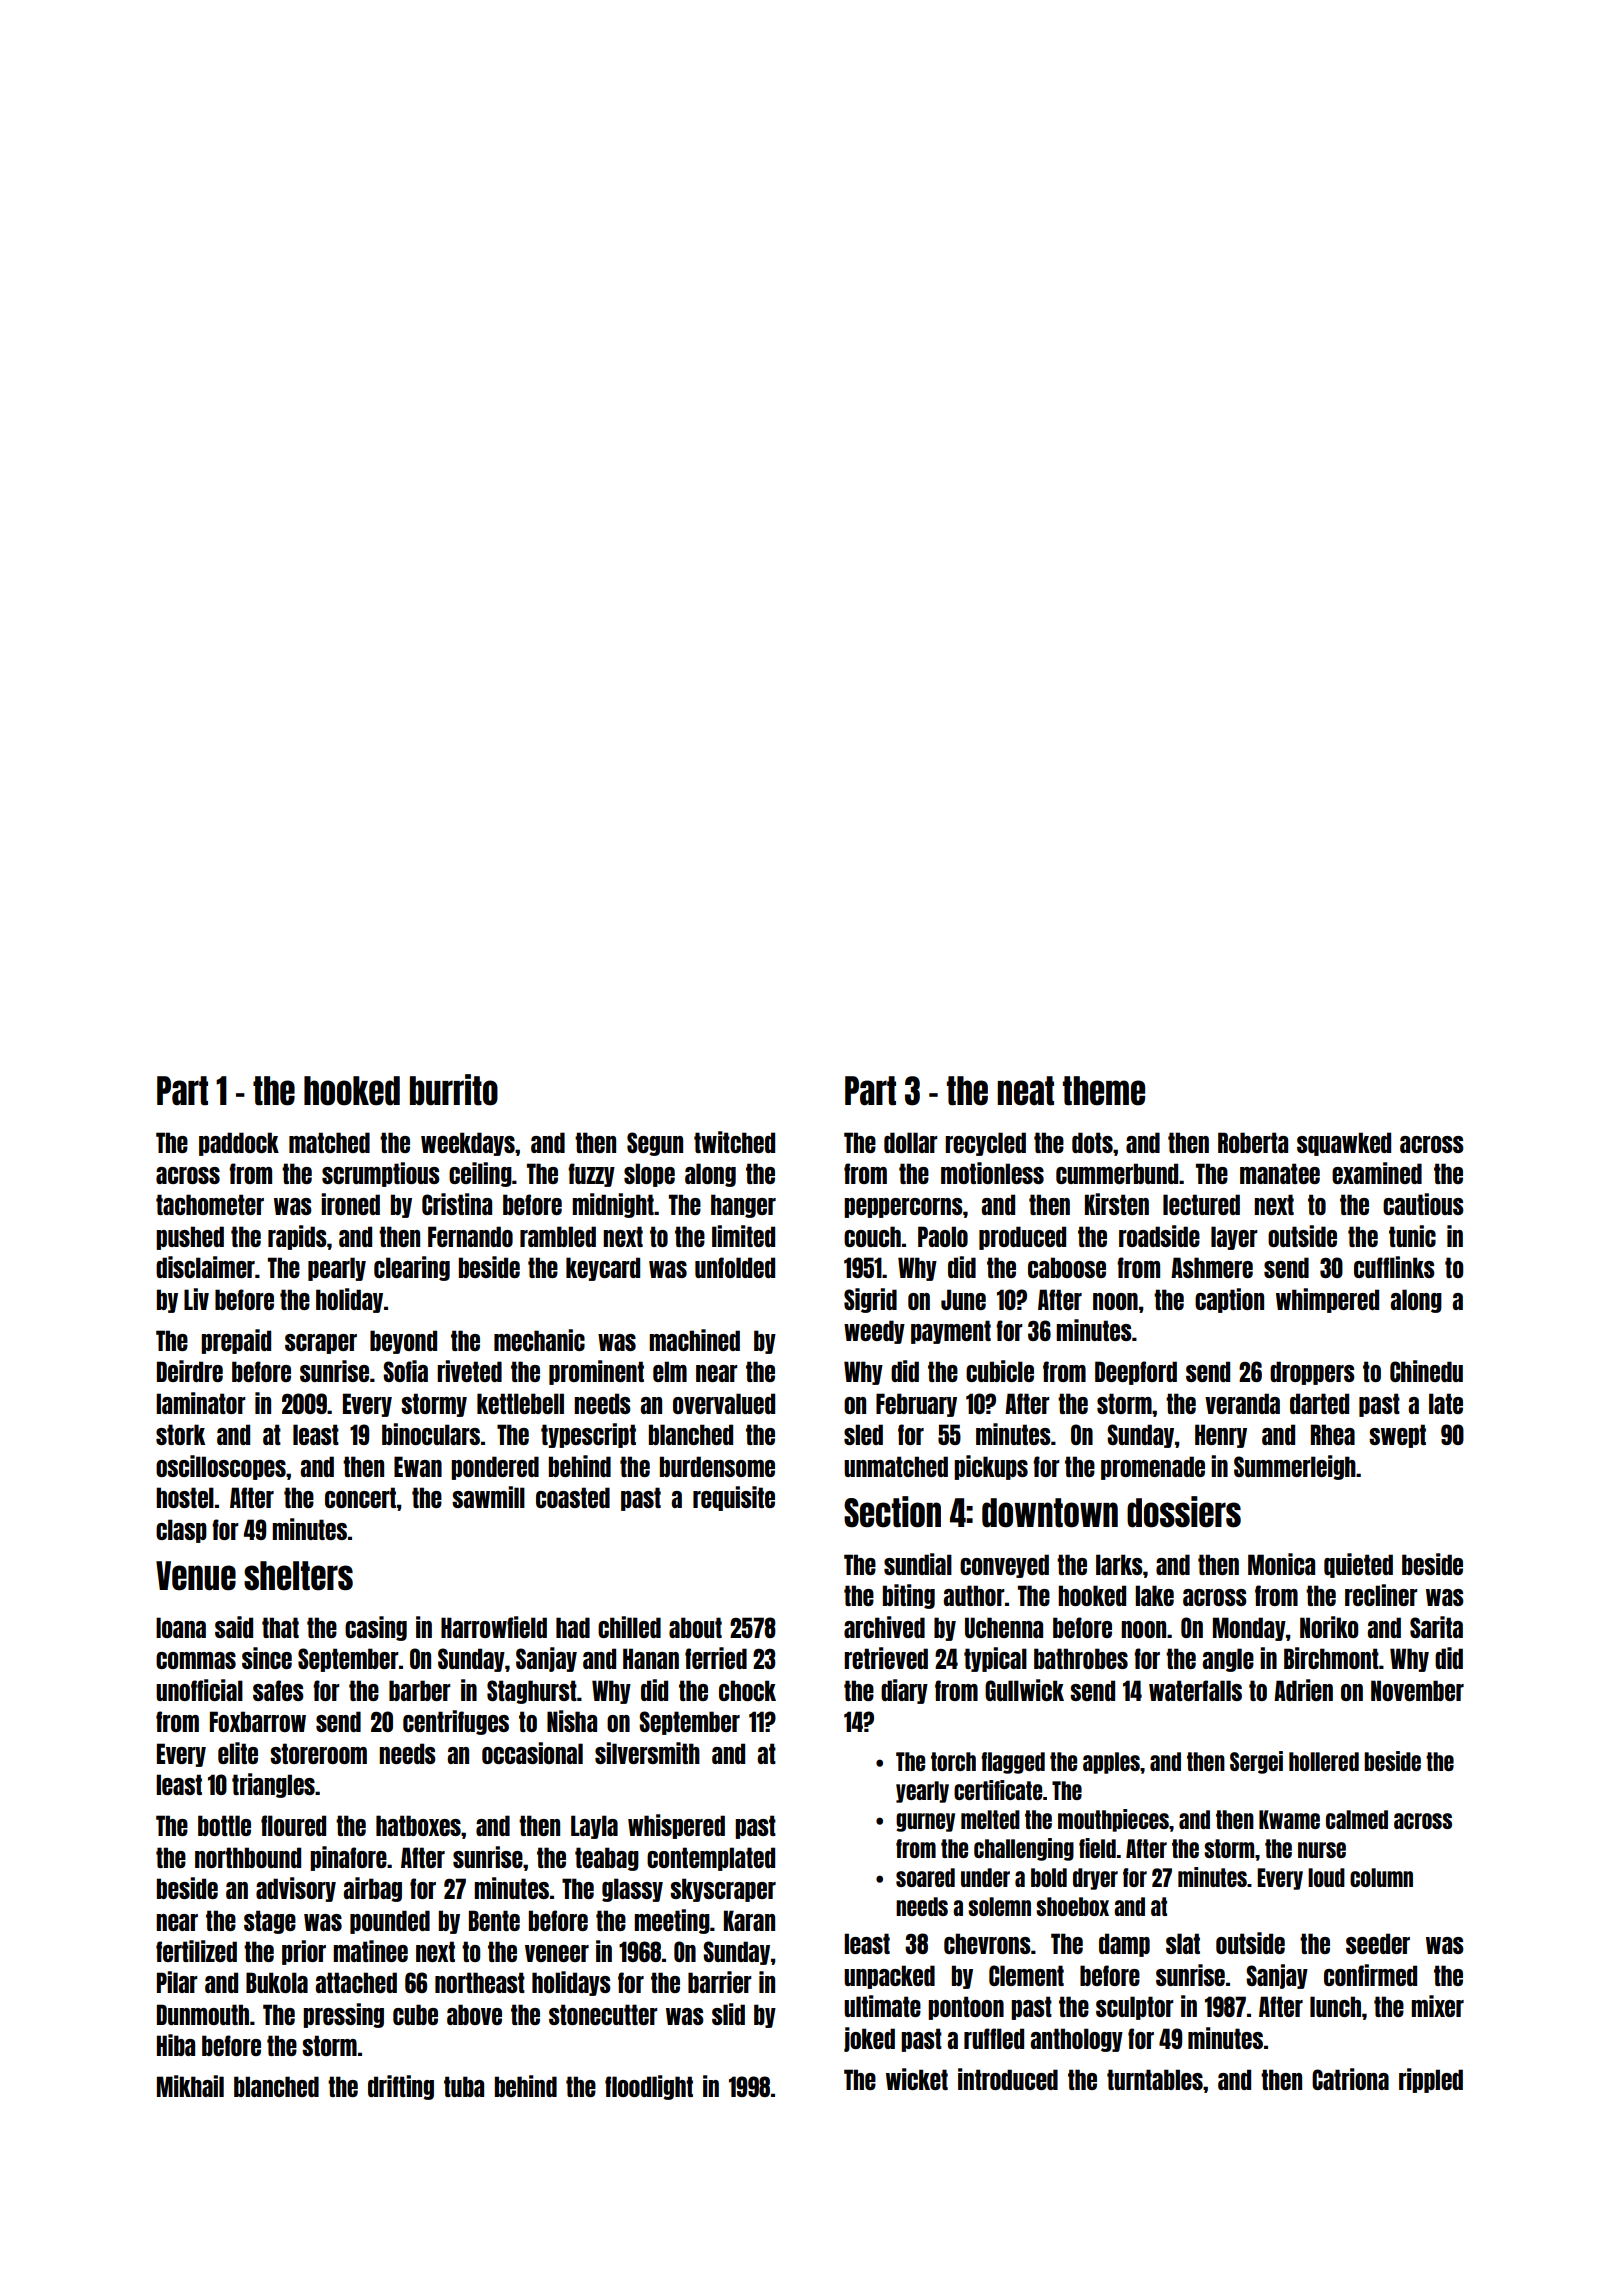  What do you see at coordinates (1344, 1144) in the screenshot?
I see `squawked` at bounding box center [1344, 1144].
